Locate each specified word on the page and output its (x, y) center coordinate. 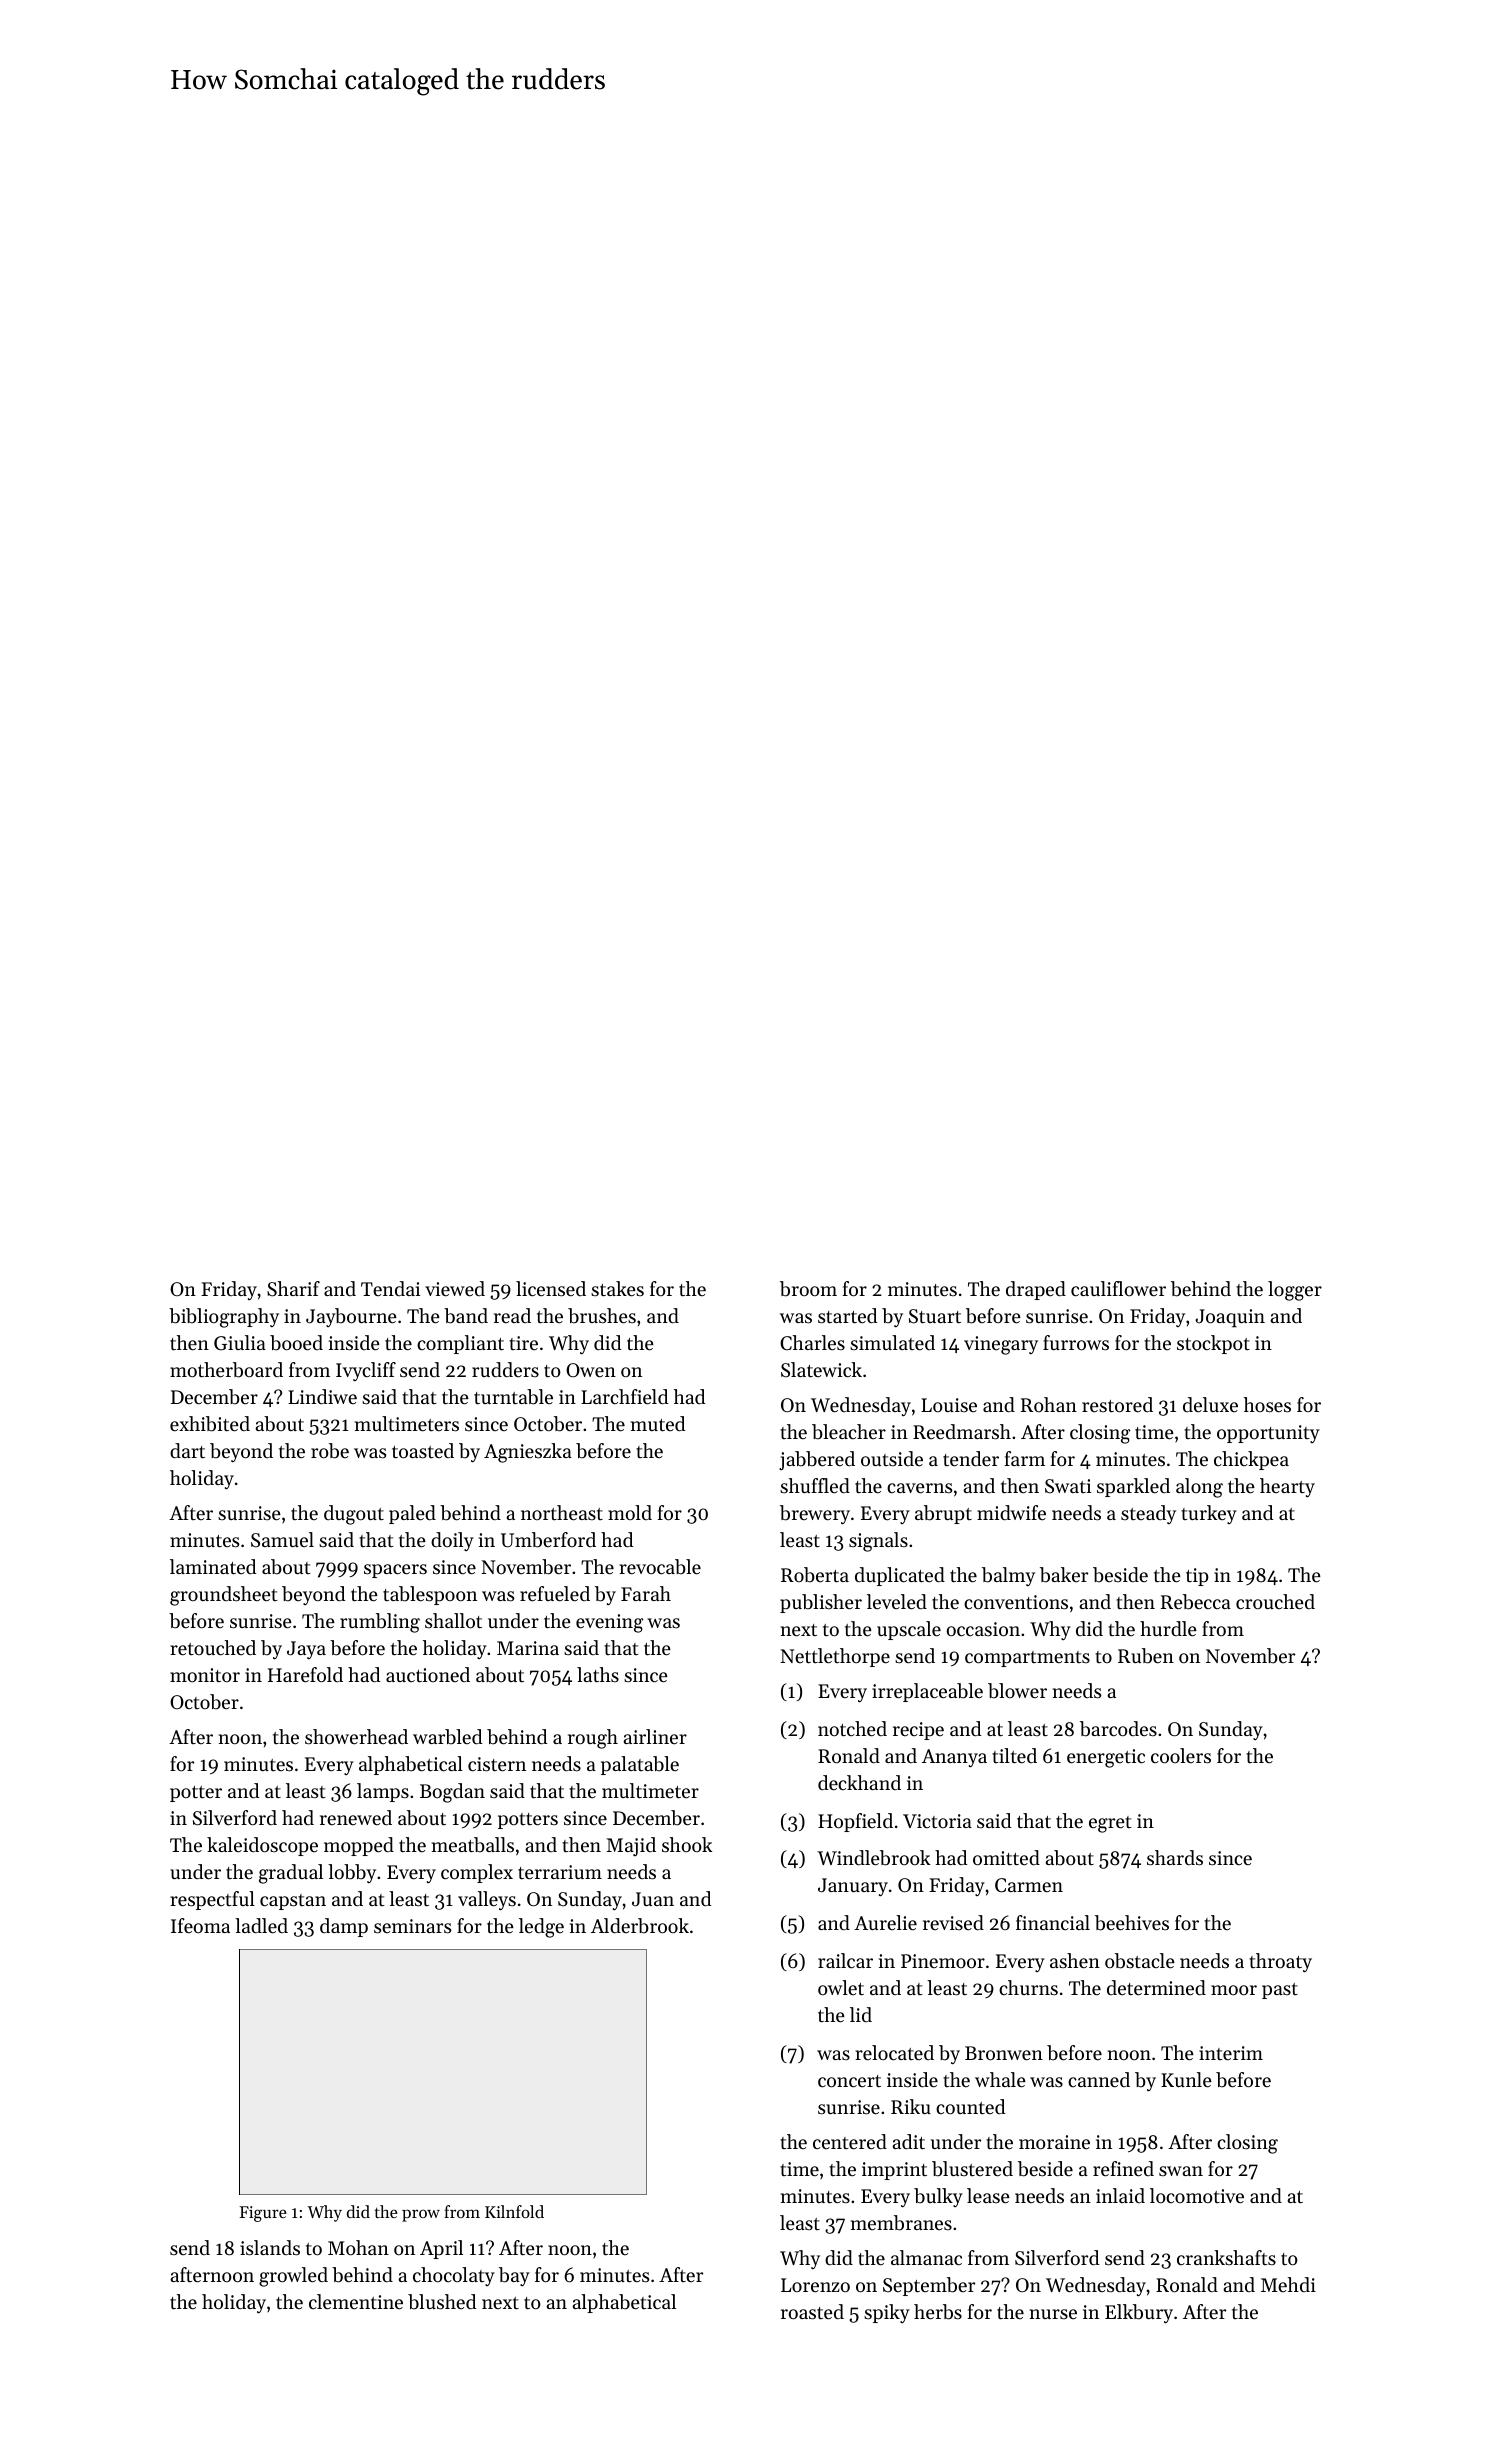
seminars (412, 1926)
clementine (356, 2302)
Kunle (1186, 2080)
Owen (591, 1370)
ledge (541, 1928)
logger (1295, 1291)
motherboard (226, 1370)
